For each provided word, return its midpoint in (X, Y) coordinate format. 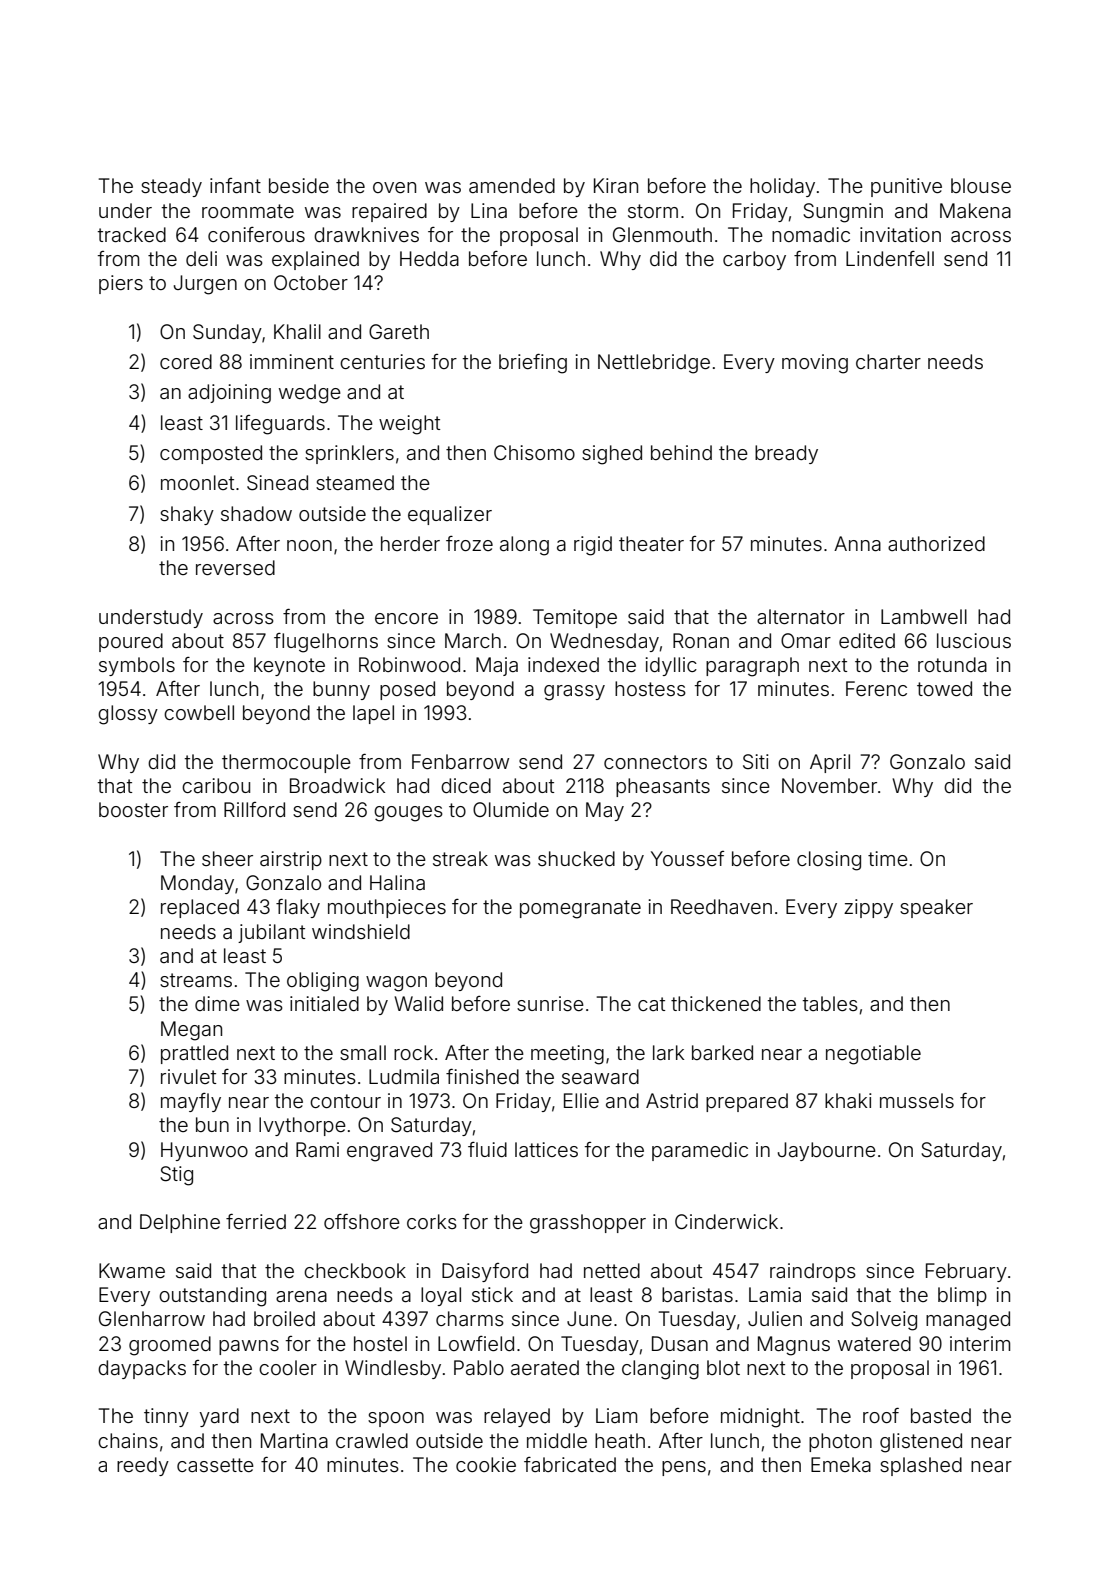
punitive (906, 187)
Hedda (429, 258)
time (888, 858)
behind (681, 452)
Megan (191, 1031)
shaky (187, 515)
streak (460, 858)
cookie (486, 1464)
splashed (921, 1466)
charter (888, 361)
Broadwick (337, 785)
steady (171, 187)
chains (128, 1440)
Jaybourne (827, 1151)
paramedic (700, 1151)
